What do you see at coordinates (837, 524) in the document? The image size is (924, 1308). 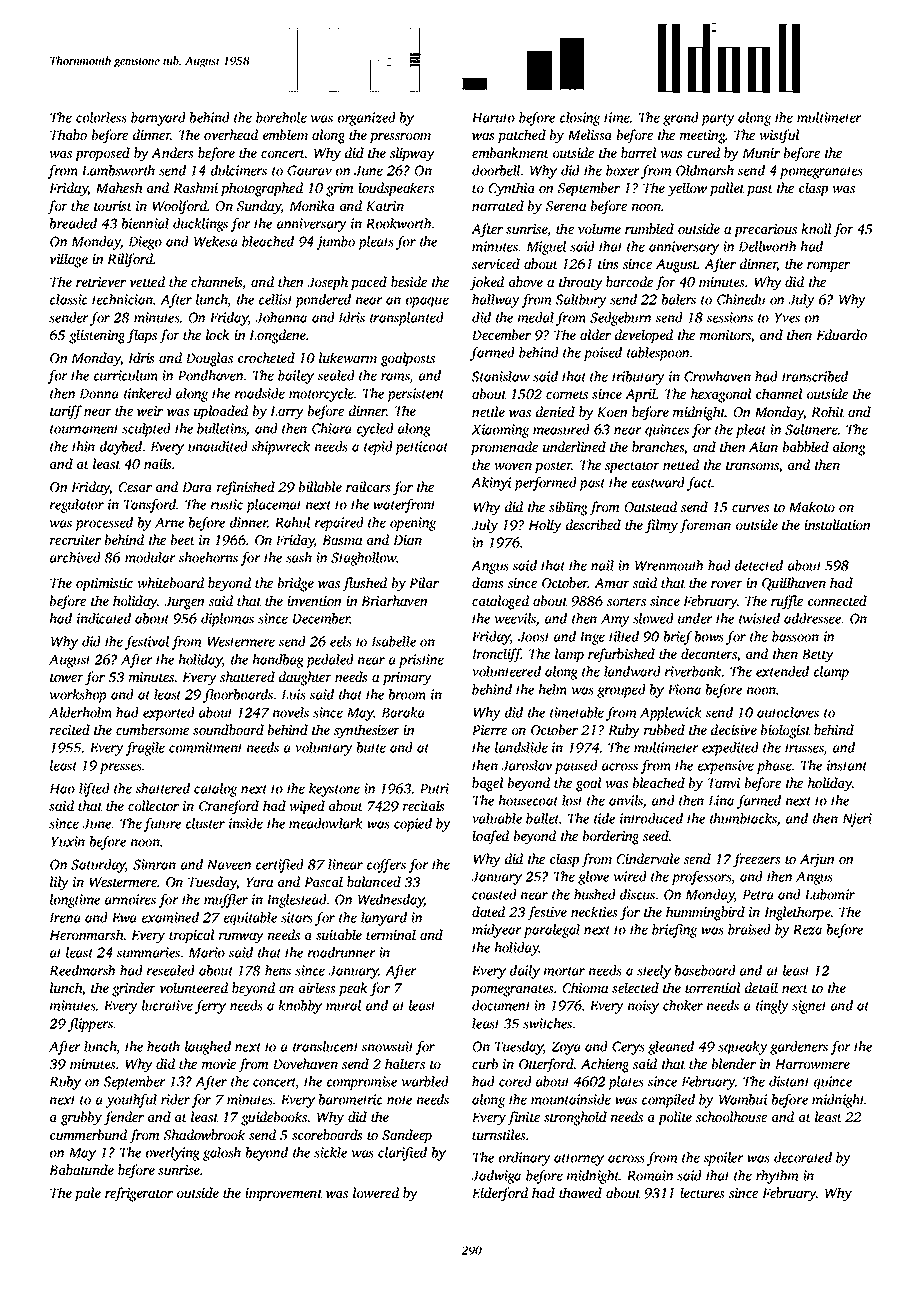 I see `installation` at bounding box center [837, 524].
